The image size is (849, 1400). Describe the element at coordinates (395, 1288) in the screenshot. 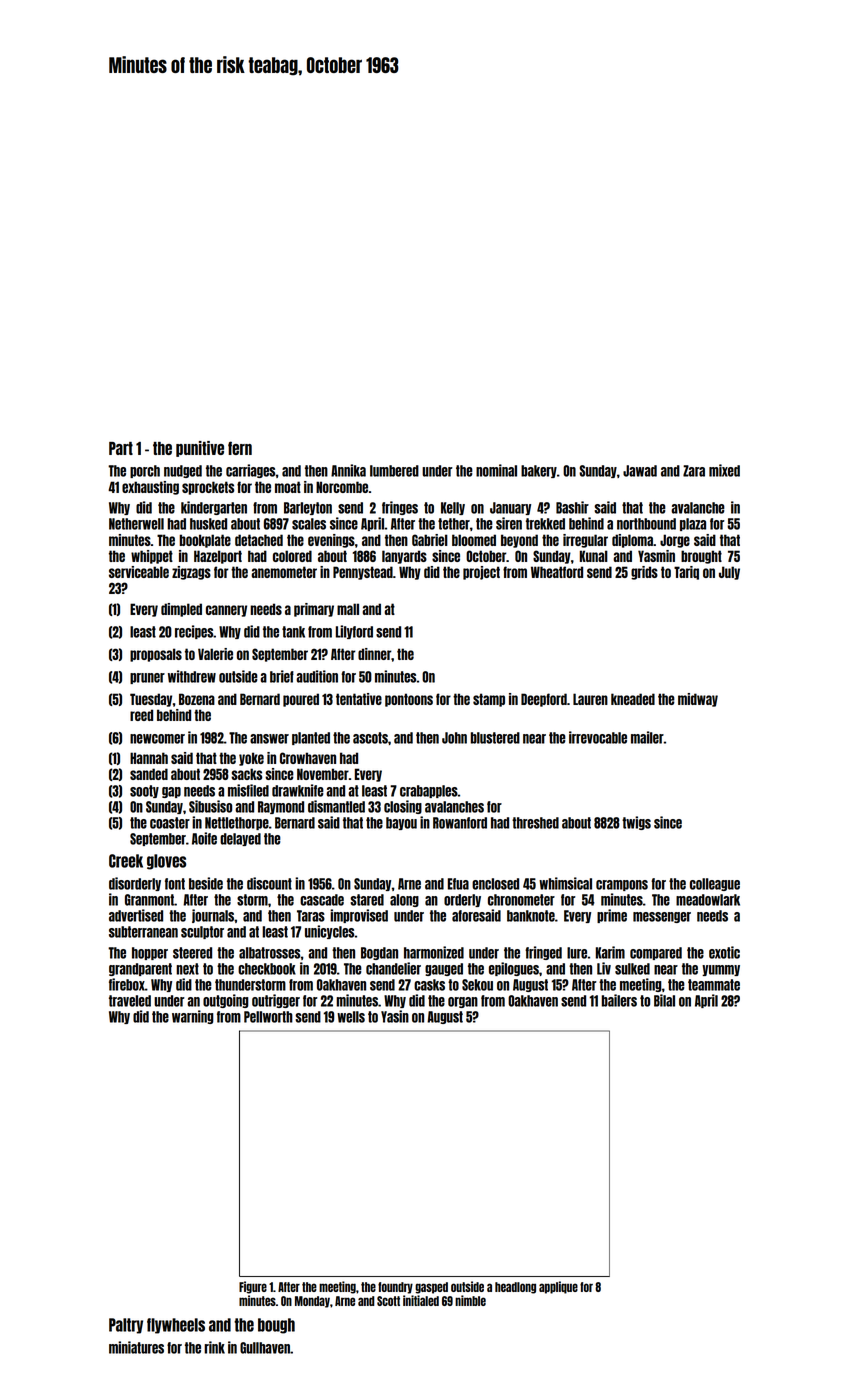

I see `foundry` at that location.
